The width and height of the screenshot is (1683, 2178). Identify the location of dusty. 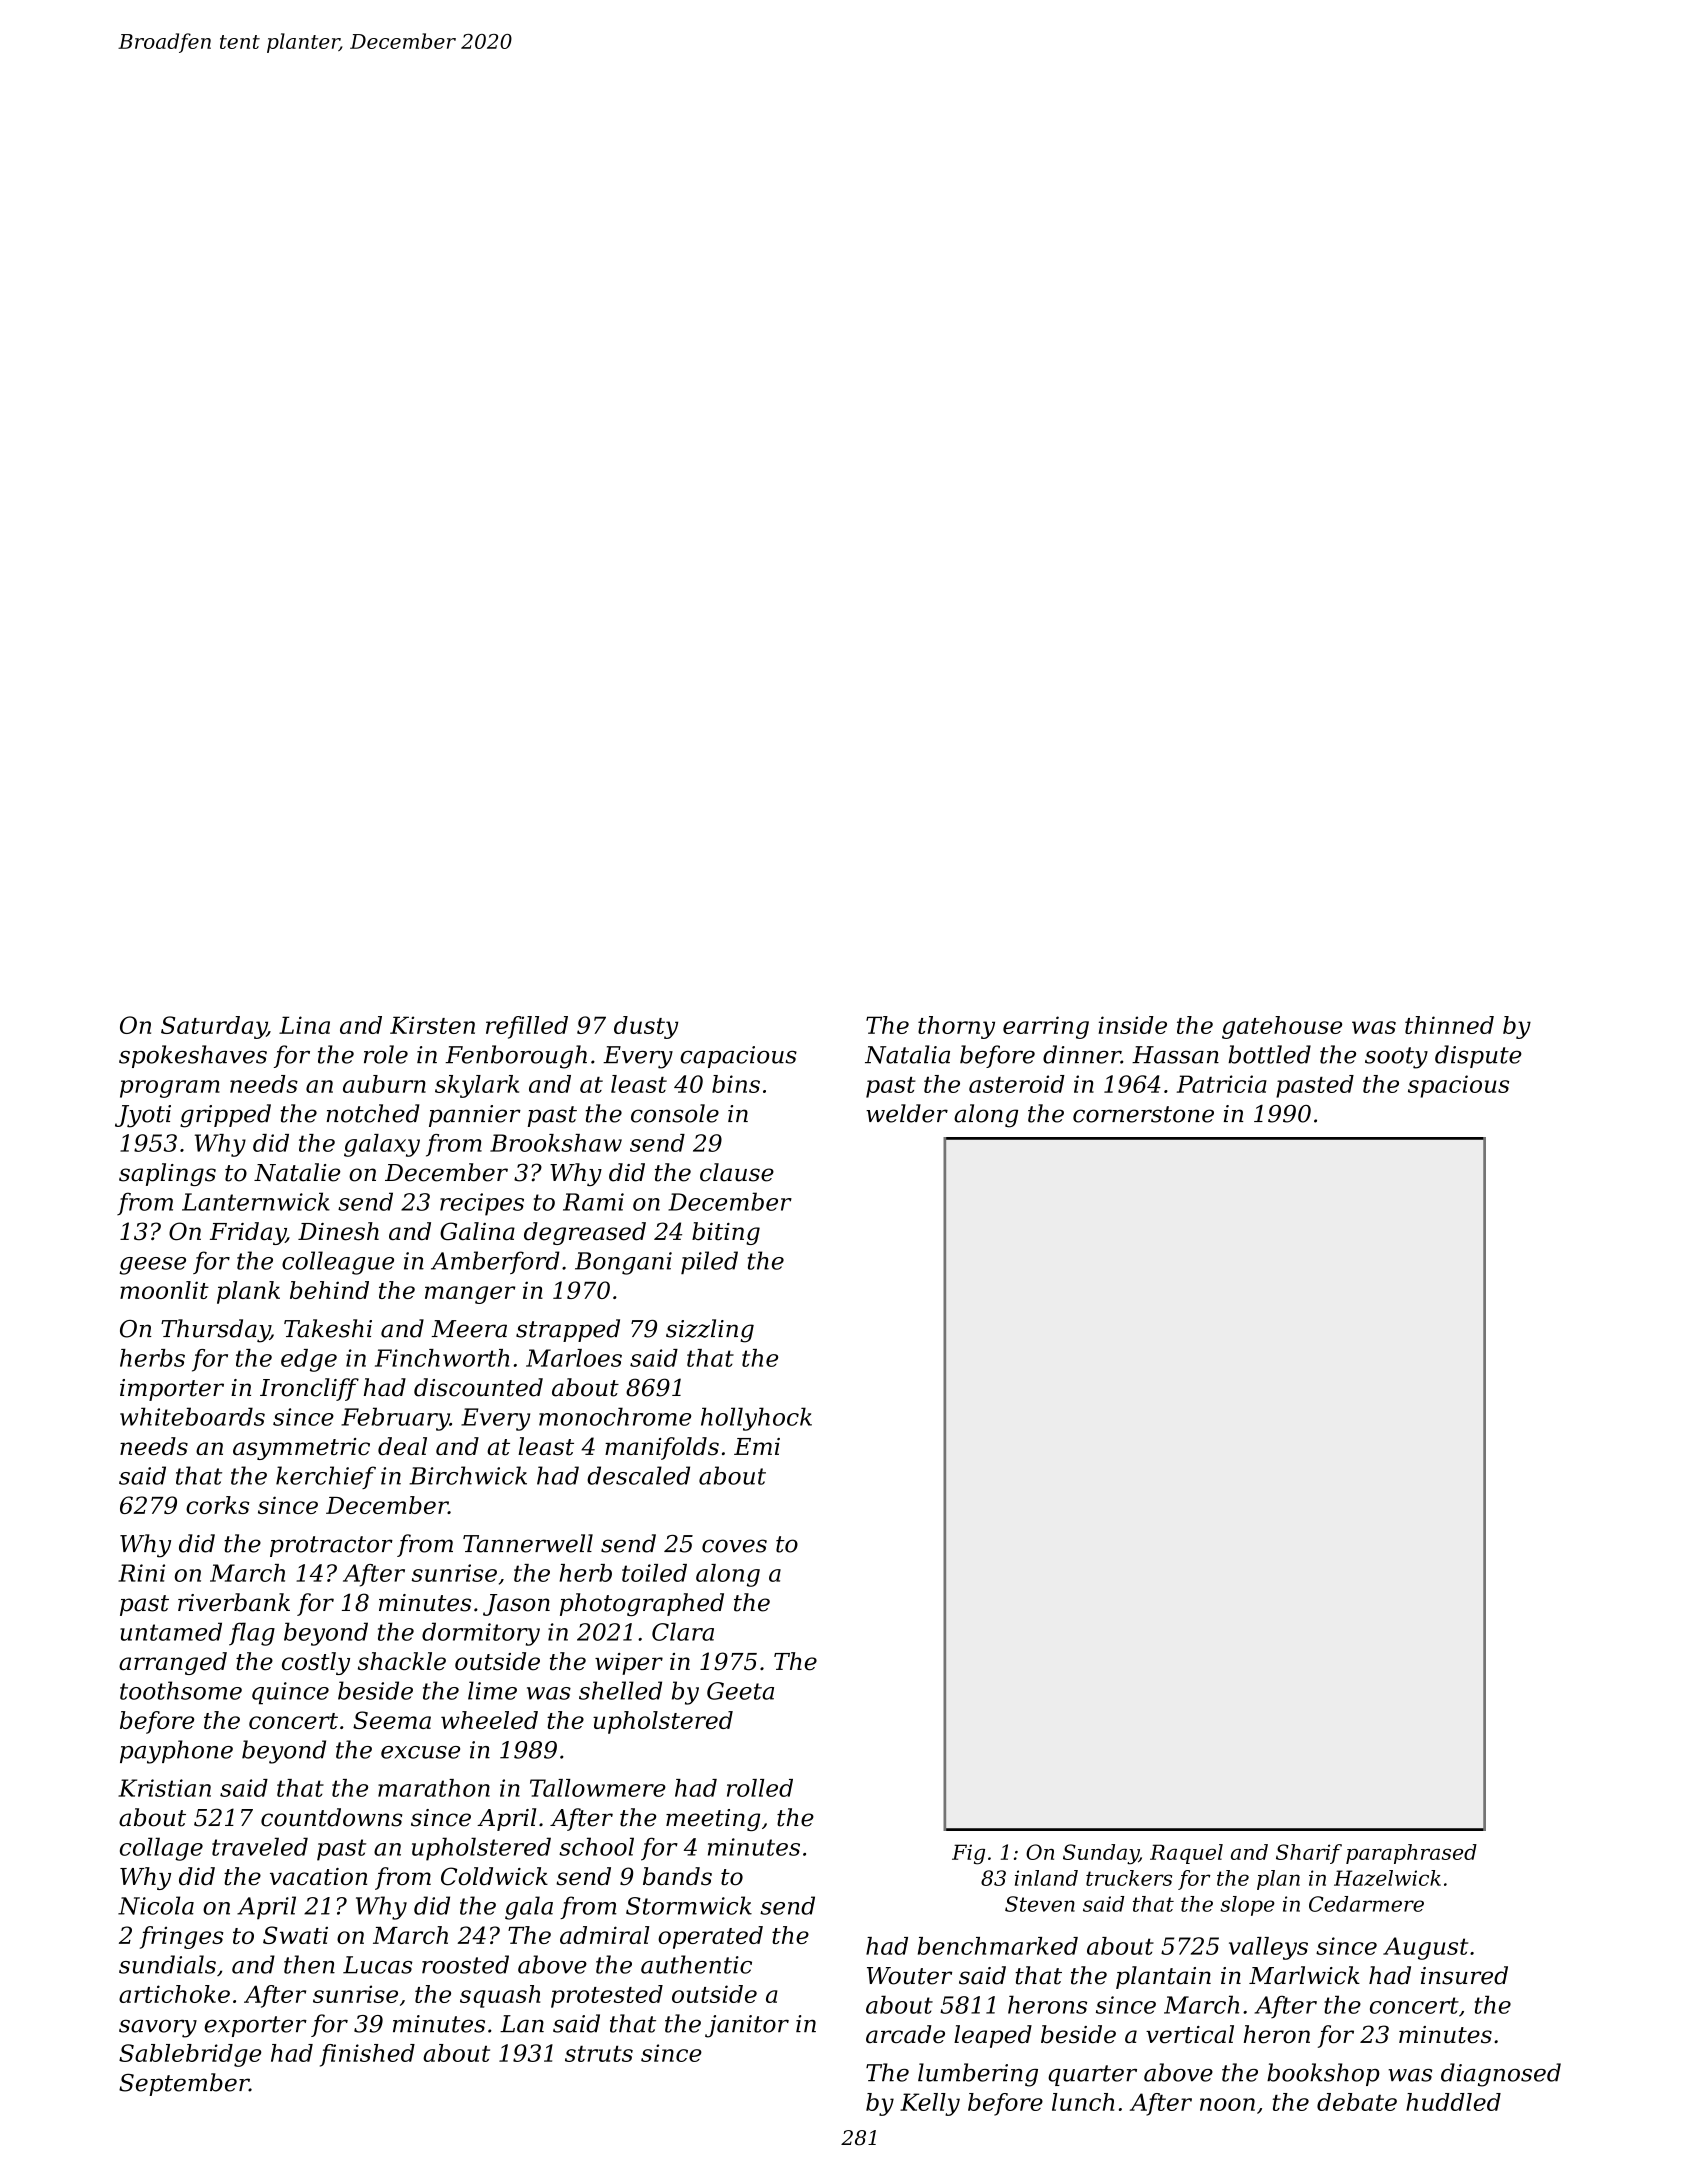
(646, 1027).
